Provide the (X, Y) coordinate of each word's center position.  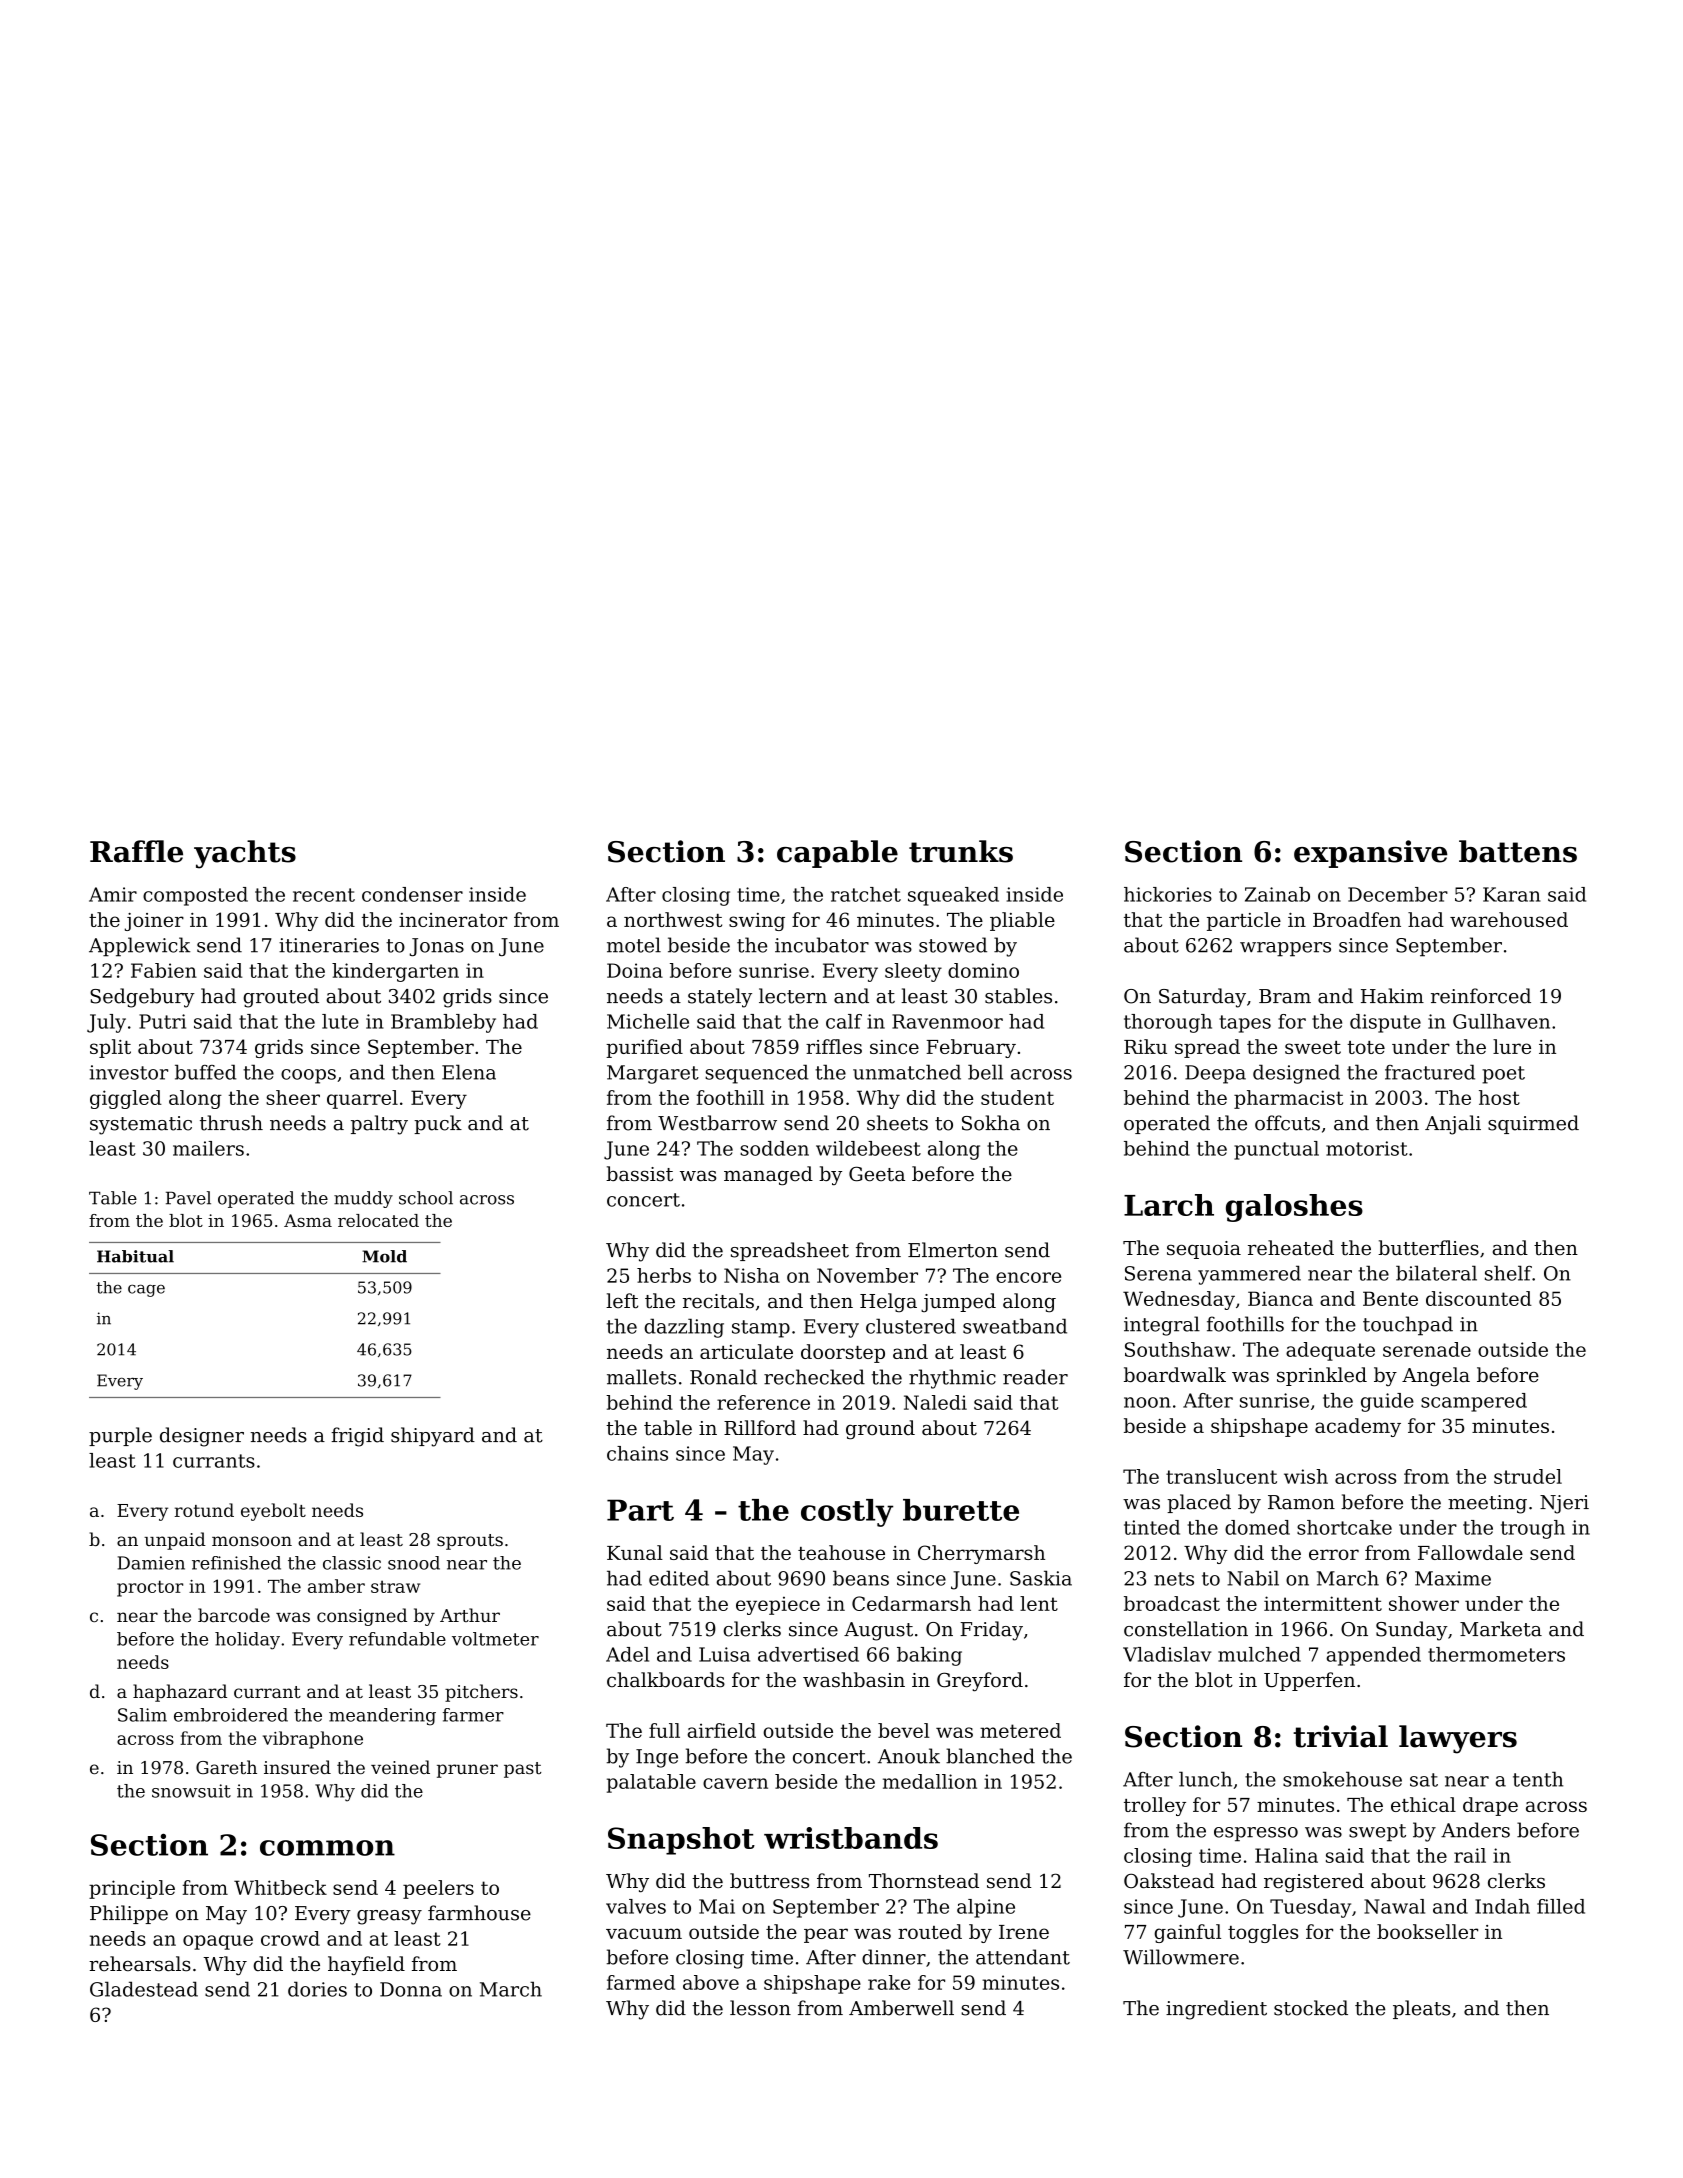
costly (847, 1513)
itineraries (329, 945)
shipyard (433, 1437)
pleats (1421, 2009)
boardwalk (1175, 1375)
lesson (760, 2008)
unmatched (907, 1072)
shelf (1508, 1273)
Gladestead (144, 1989)
